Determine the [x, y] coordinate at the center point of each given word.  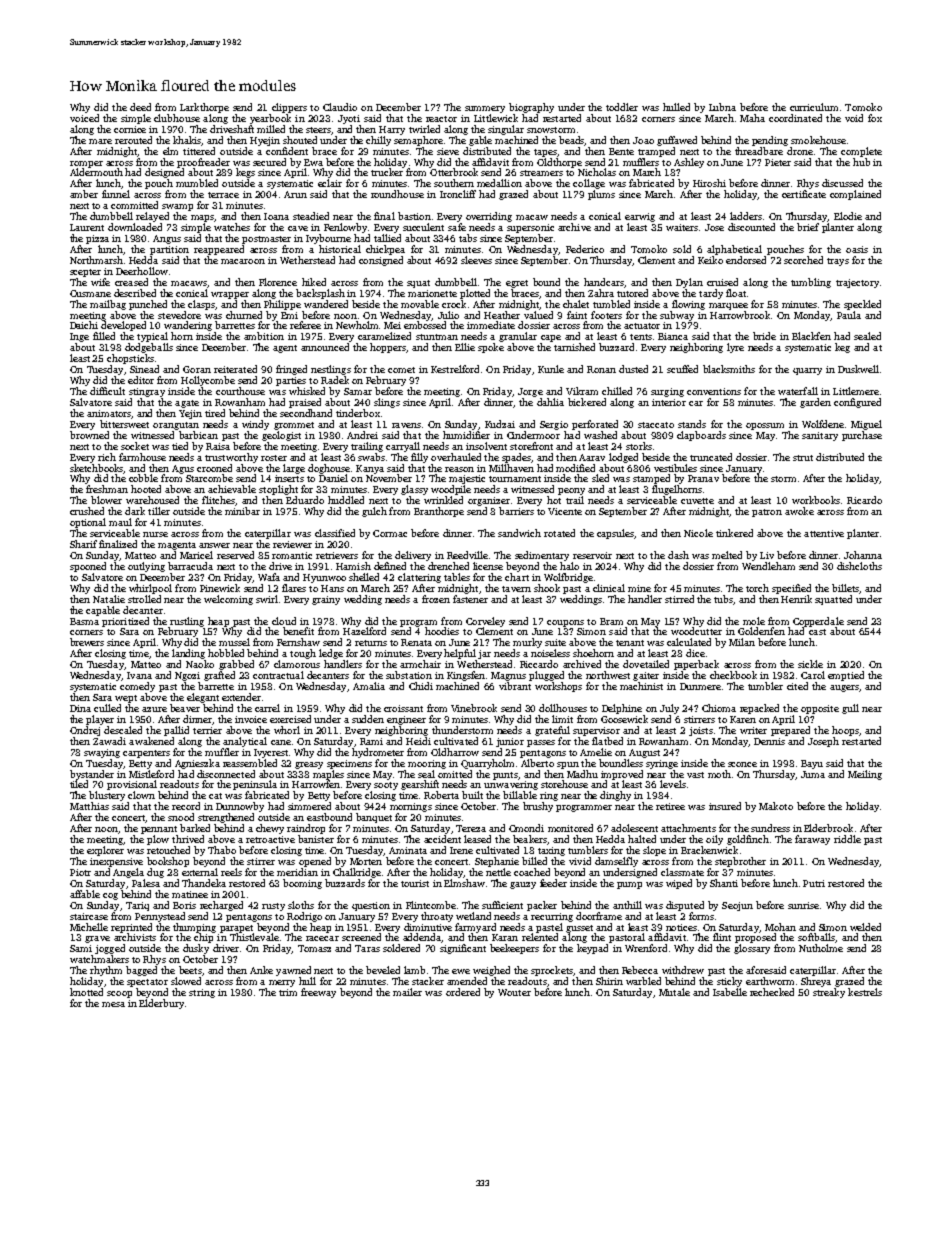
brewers [87, 642]
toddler [622, 107]
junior [510, 742]
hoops [845, 731]
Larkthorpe [204, 108]
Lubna [722, 107]
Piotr [80, 872]
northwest [608, 675]
